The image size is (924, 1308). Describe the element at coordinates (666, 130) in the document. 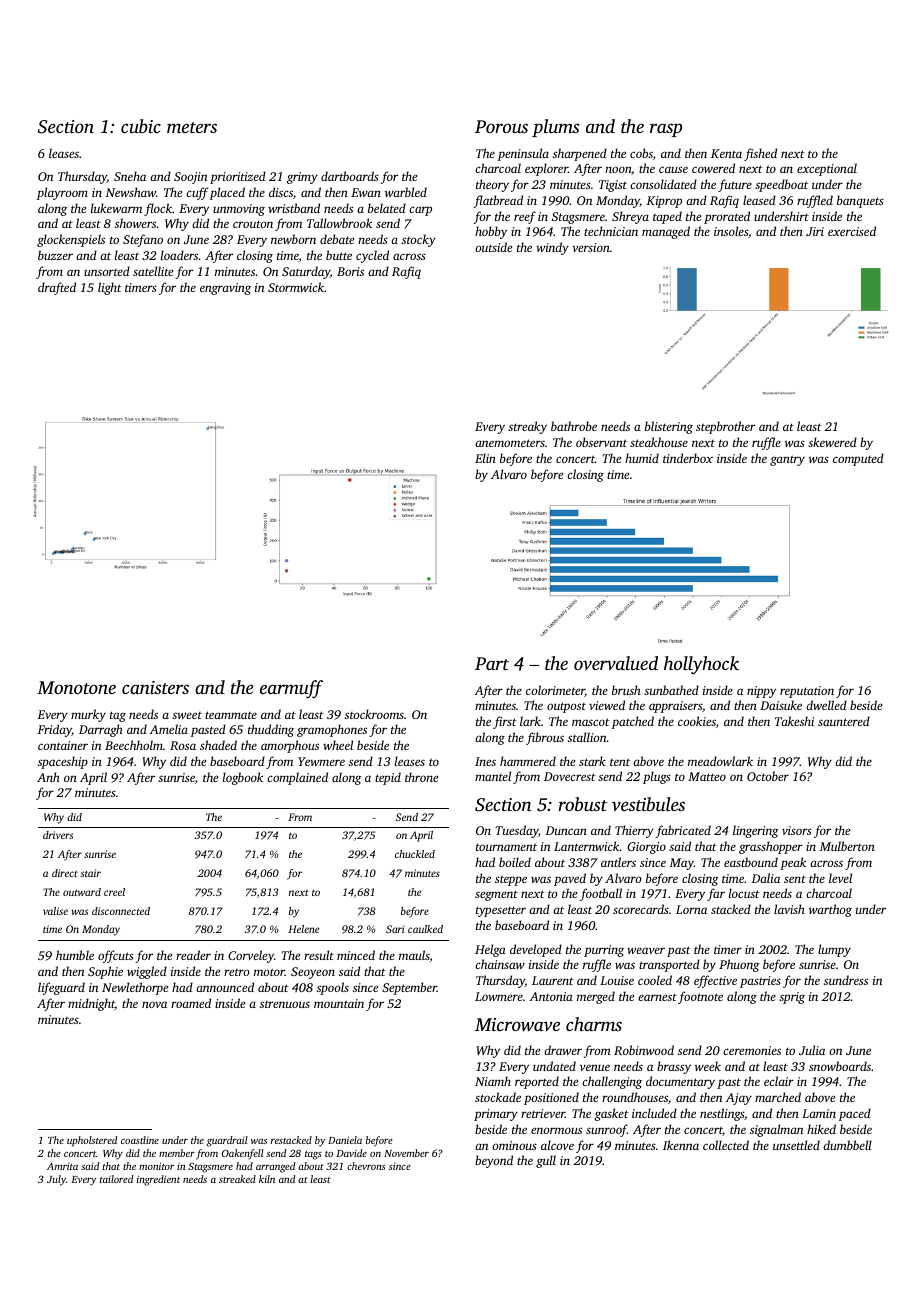

I see `rasp` at that location.
